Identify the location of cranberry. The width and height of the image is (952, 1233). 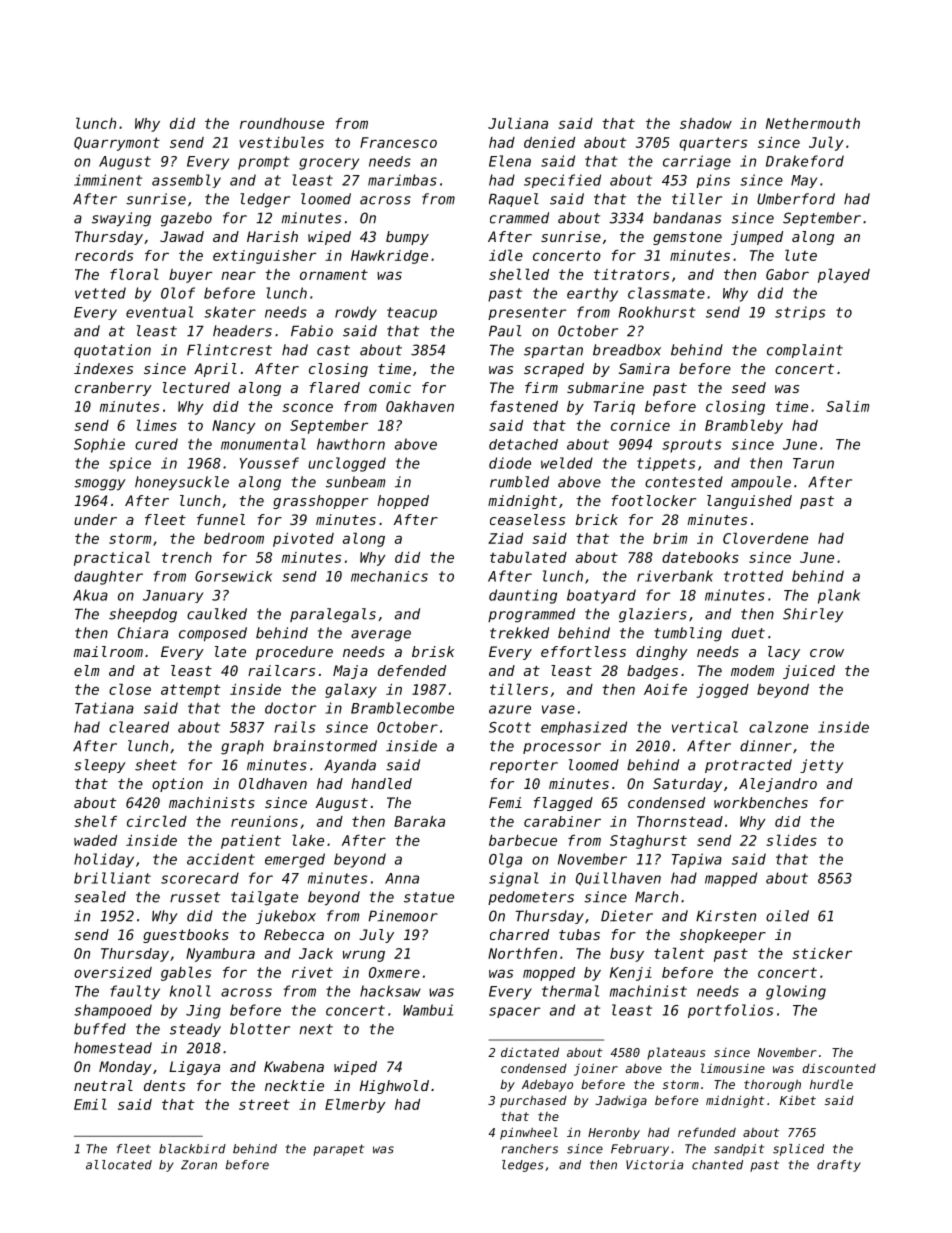
(113, 389).
